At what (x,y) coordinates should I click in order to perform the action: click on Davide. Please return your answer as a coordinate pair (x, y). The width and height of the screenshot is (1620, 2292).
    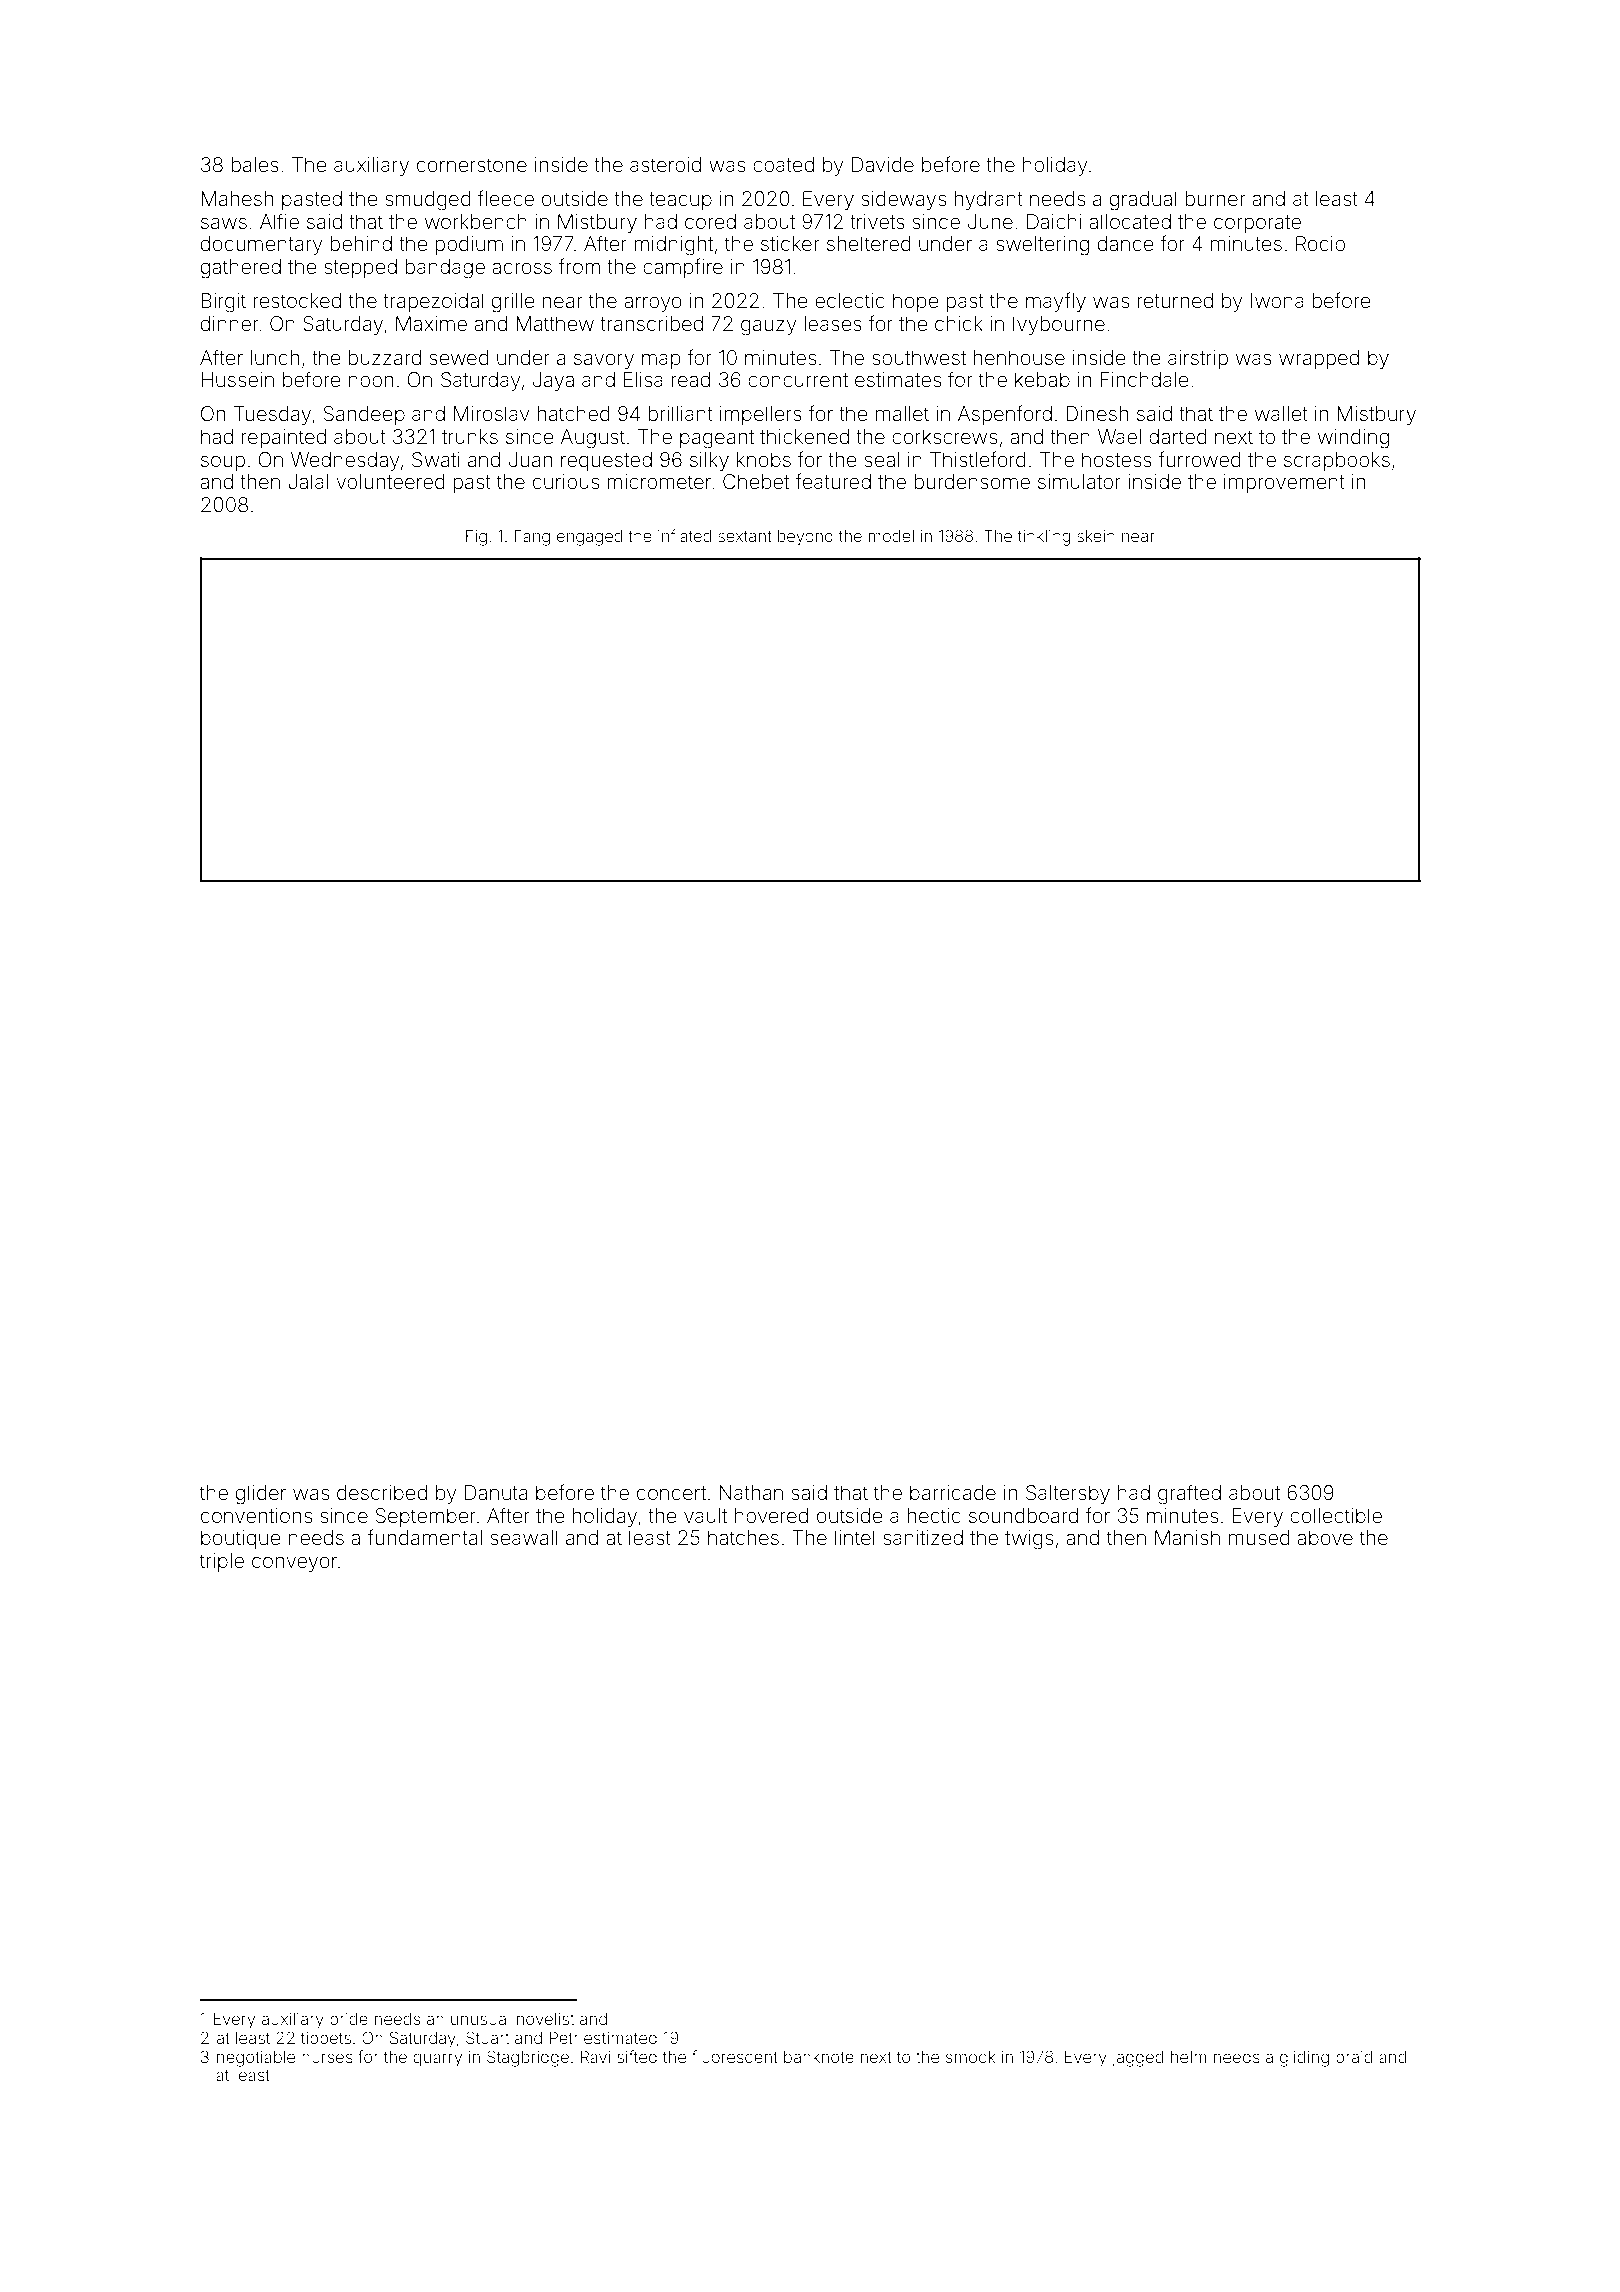
    Looking at the image, I should click on (883, 164).
